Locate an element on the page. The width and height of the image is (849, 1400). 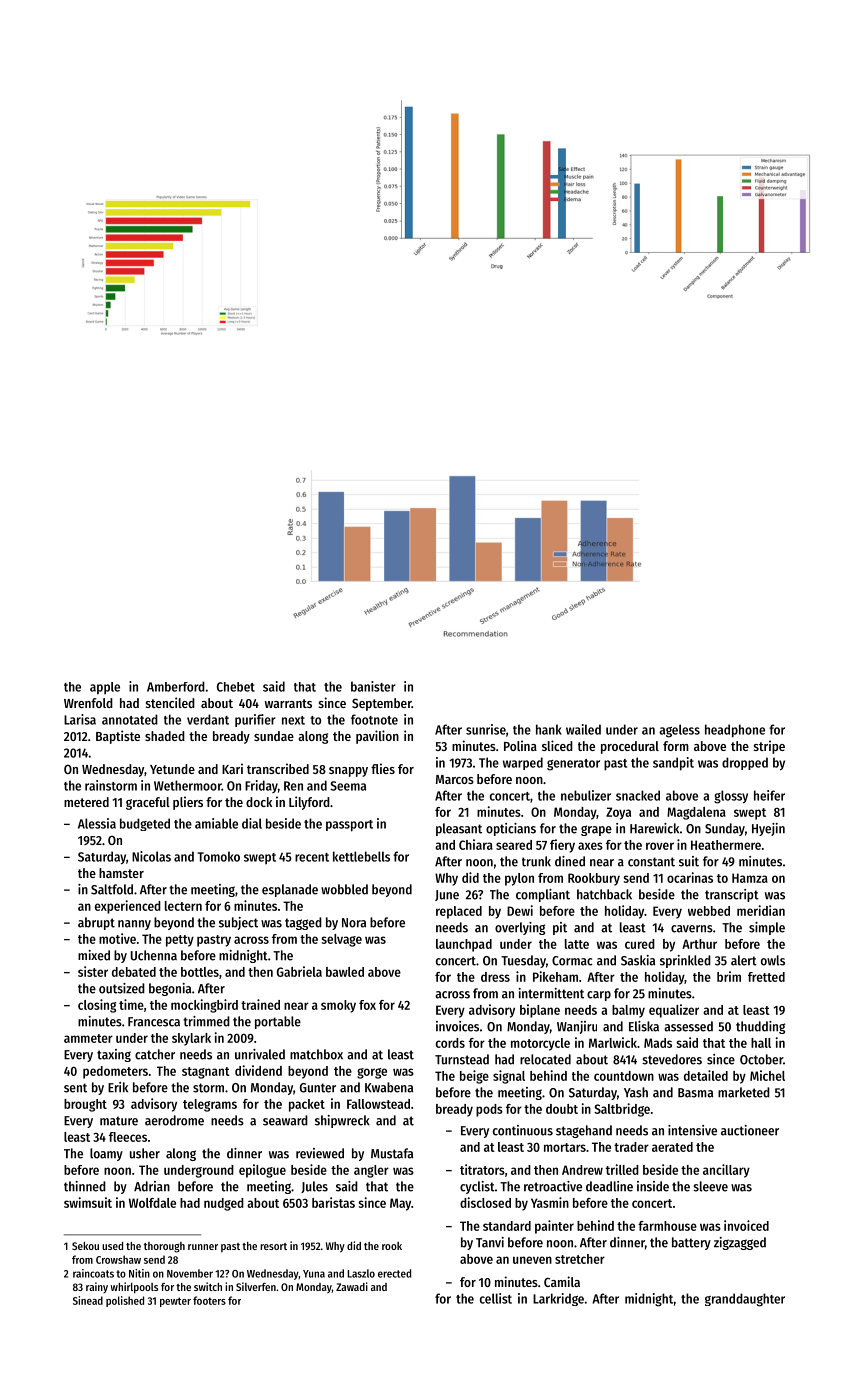
rainy is located at coordinates (97, 1287).
